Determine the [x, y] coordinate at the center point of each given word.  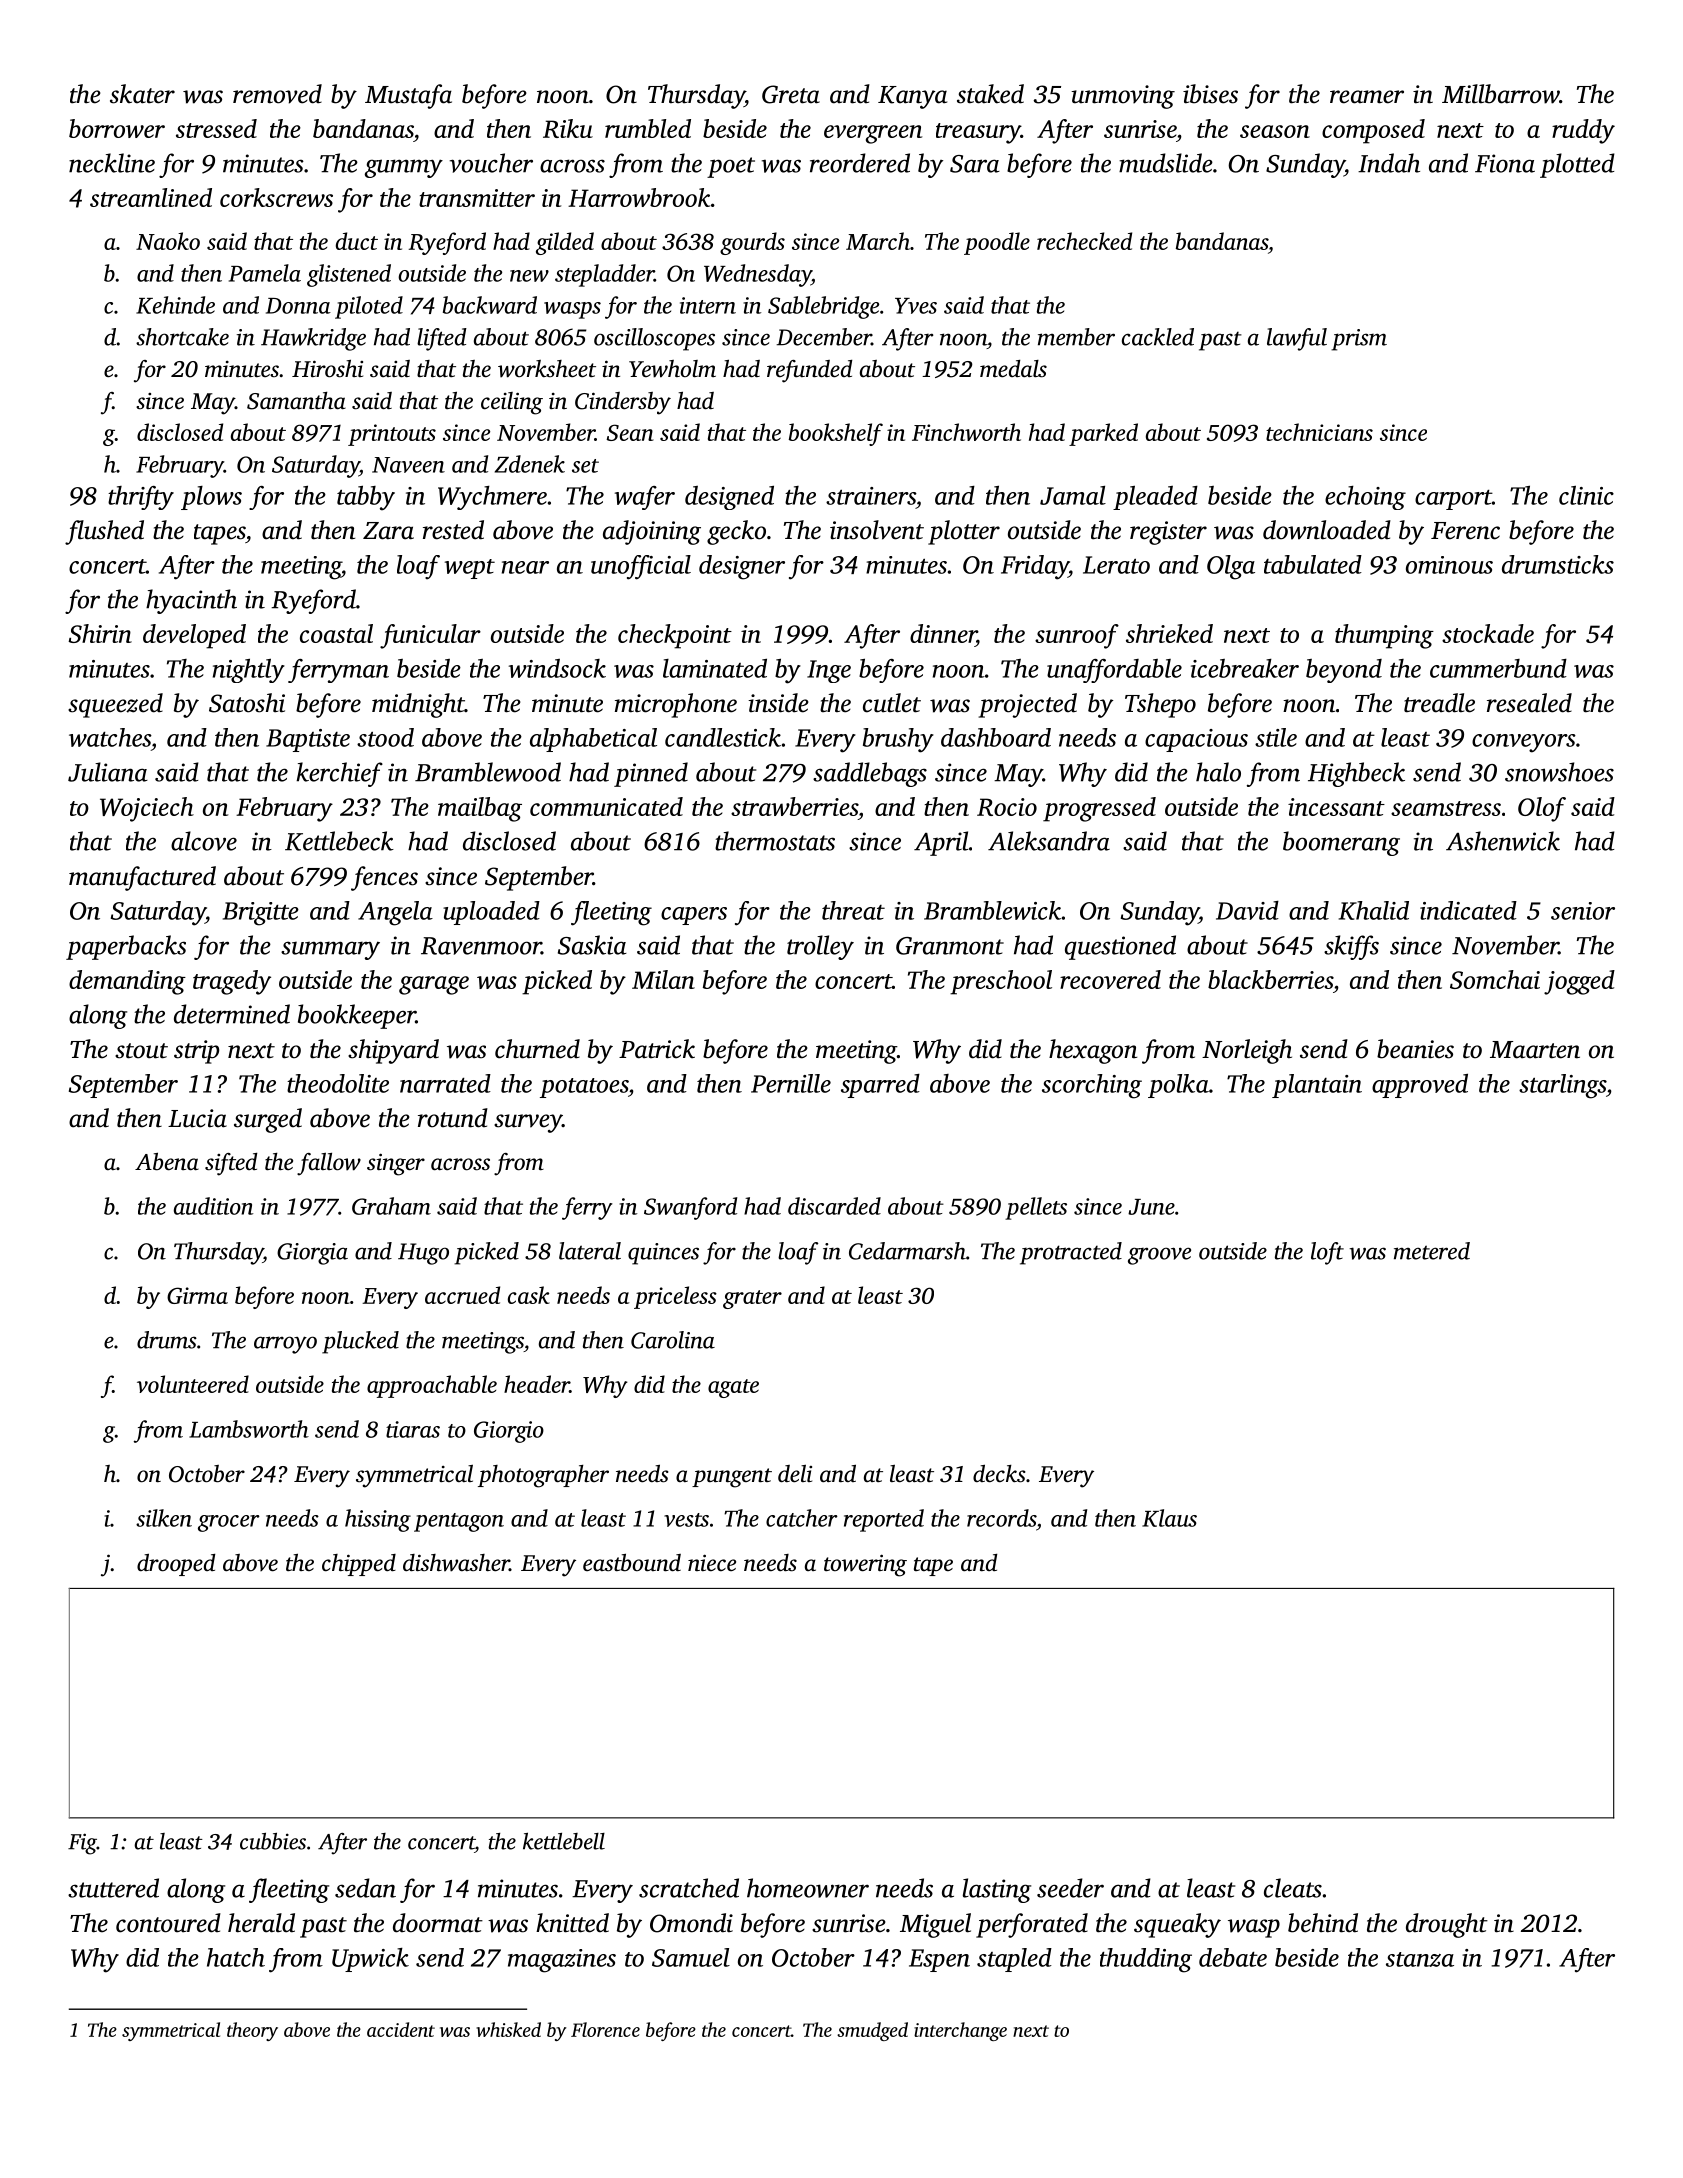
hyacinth [191, 601]
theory [252, 2031]
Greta [791, 94]
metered [1432, 1251]
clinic [1586, 495]
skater [142, 94]
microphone [676, 705]
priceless [675, 1297]
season [1275, 131]
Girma [197, 1295]
